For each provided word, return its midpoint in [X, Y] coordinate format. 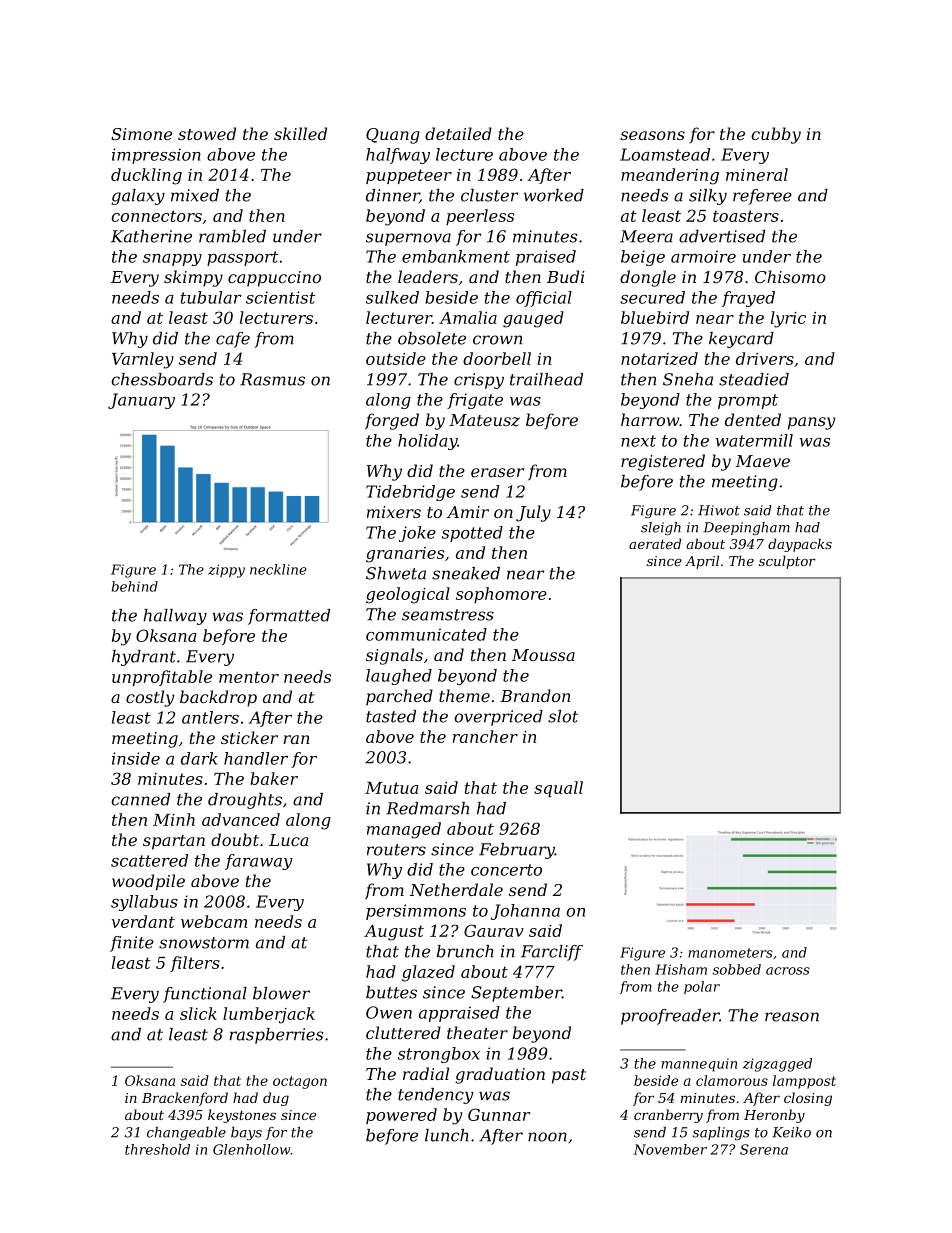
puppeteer [409, 176]
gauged [533, 319]
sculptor [787, 562]
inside [136, 758]
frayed [748, 299]
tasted [391, 716]
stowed [207, 133]
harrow [650, 419]
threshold [157, 1149]
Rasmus [272, 379]
